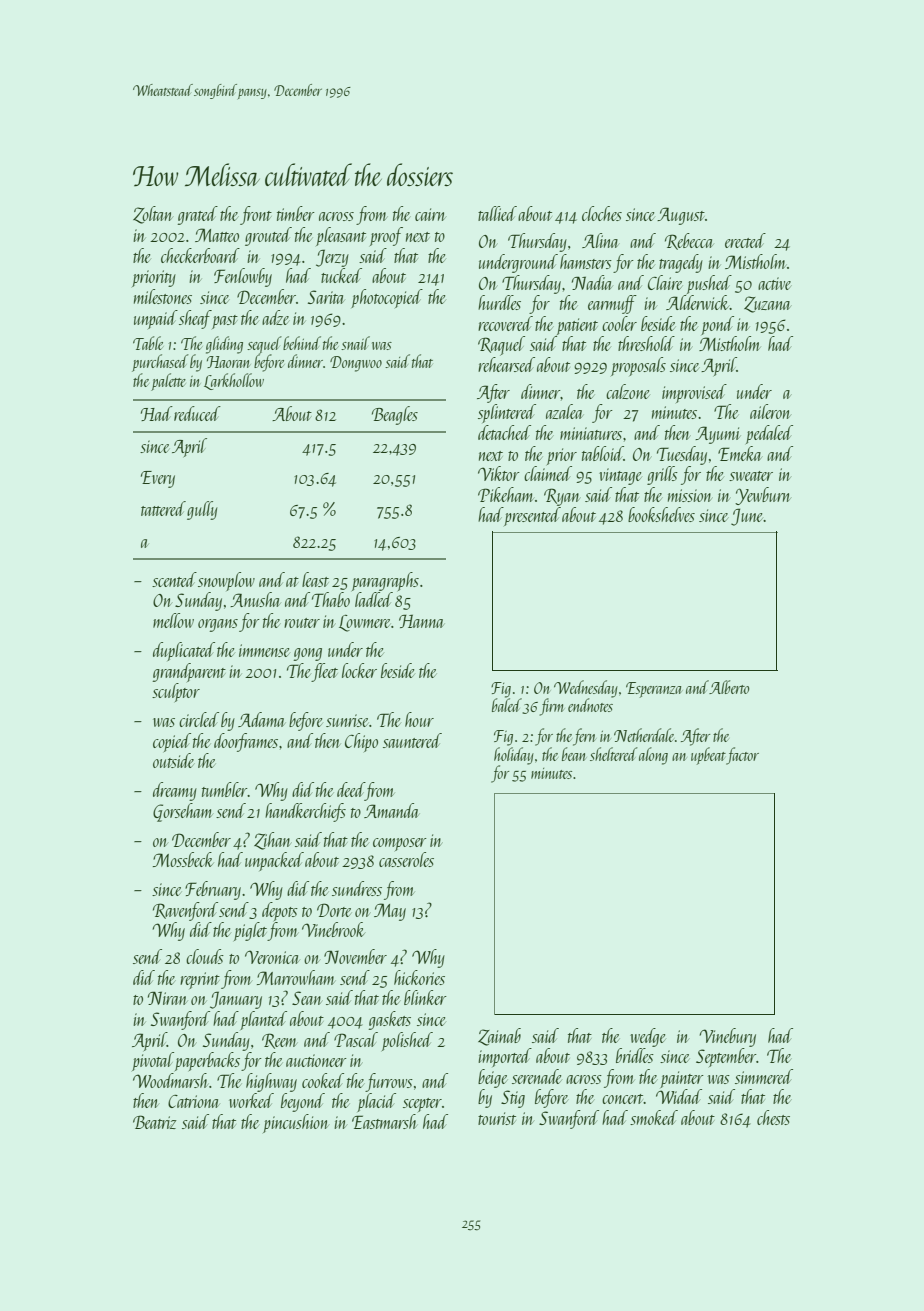 The height and width of the document is (1311, 924). Describe the element at coordinates (412, 740) in the document. I see `sauntered` at that location.
